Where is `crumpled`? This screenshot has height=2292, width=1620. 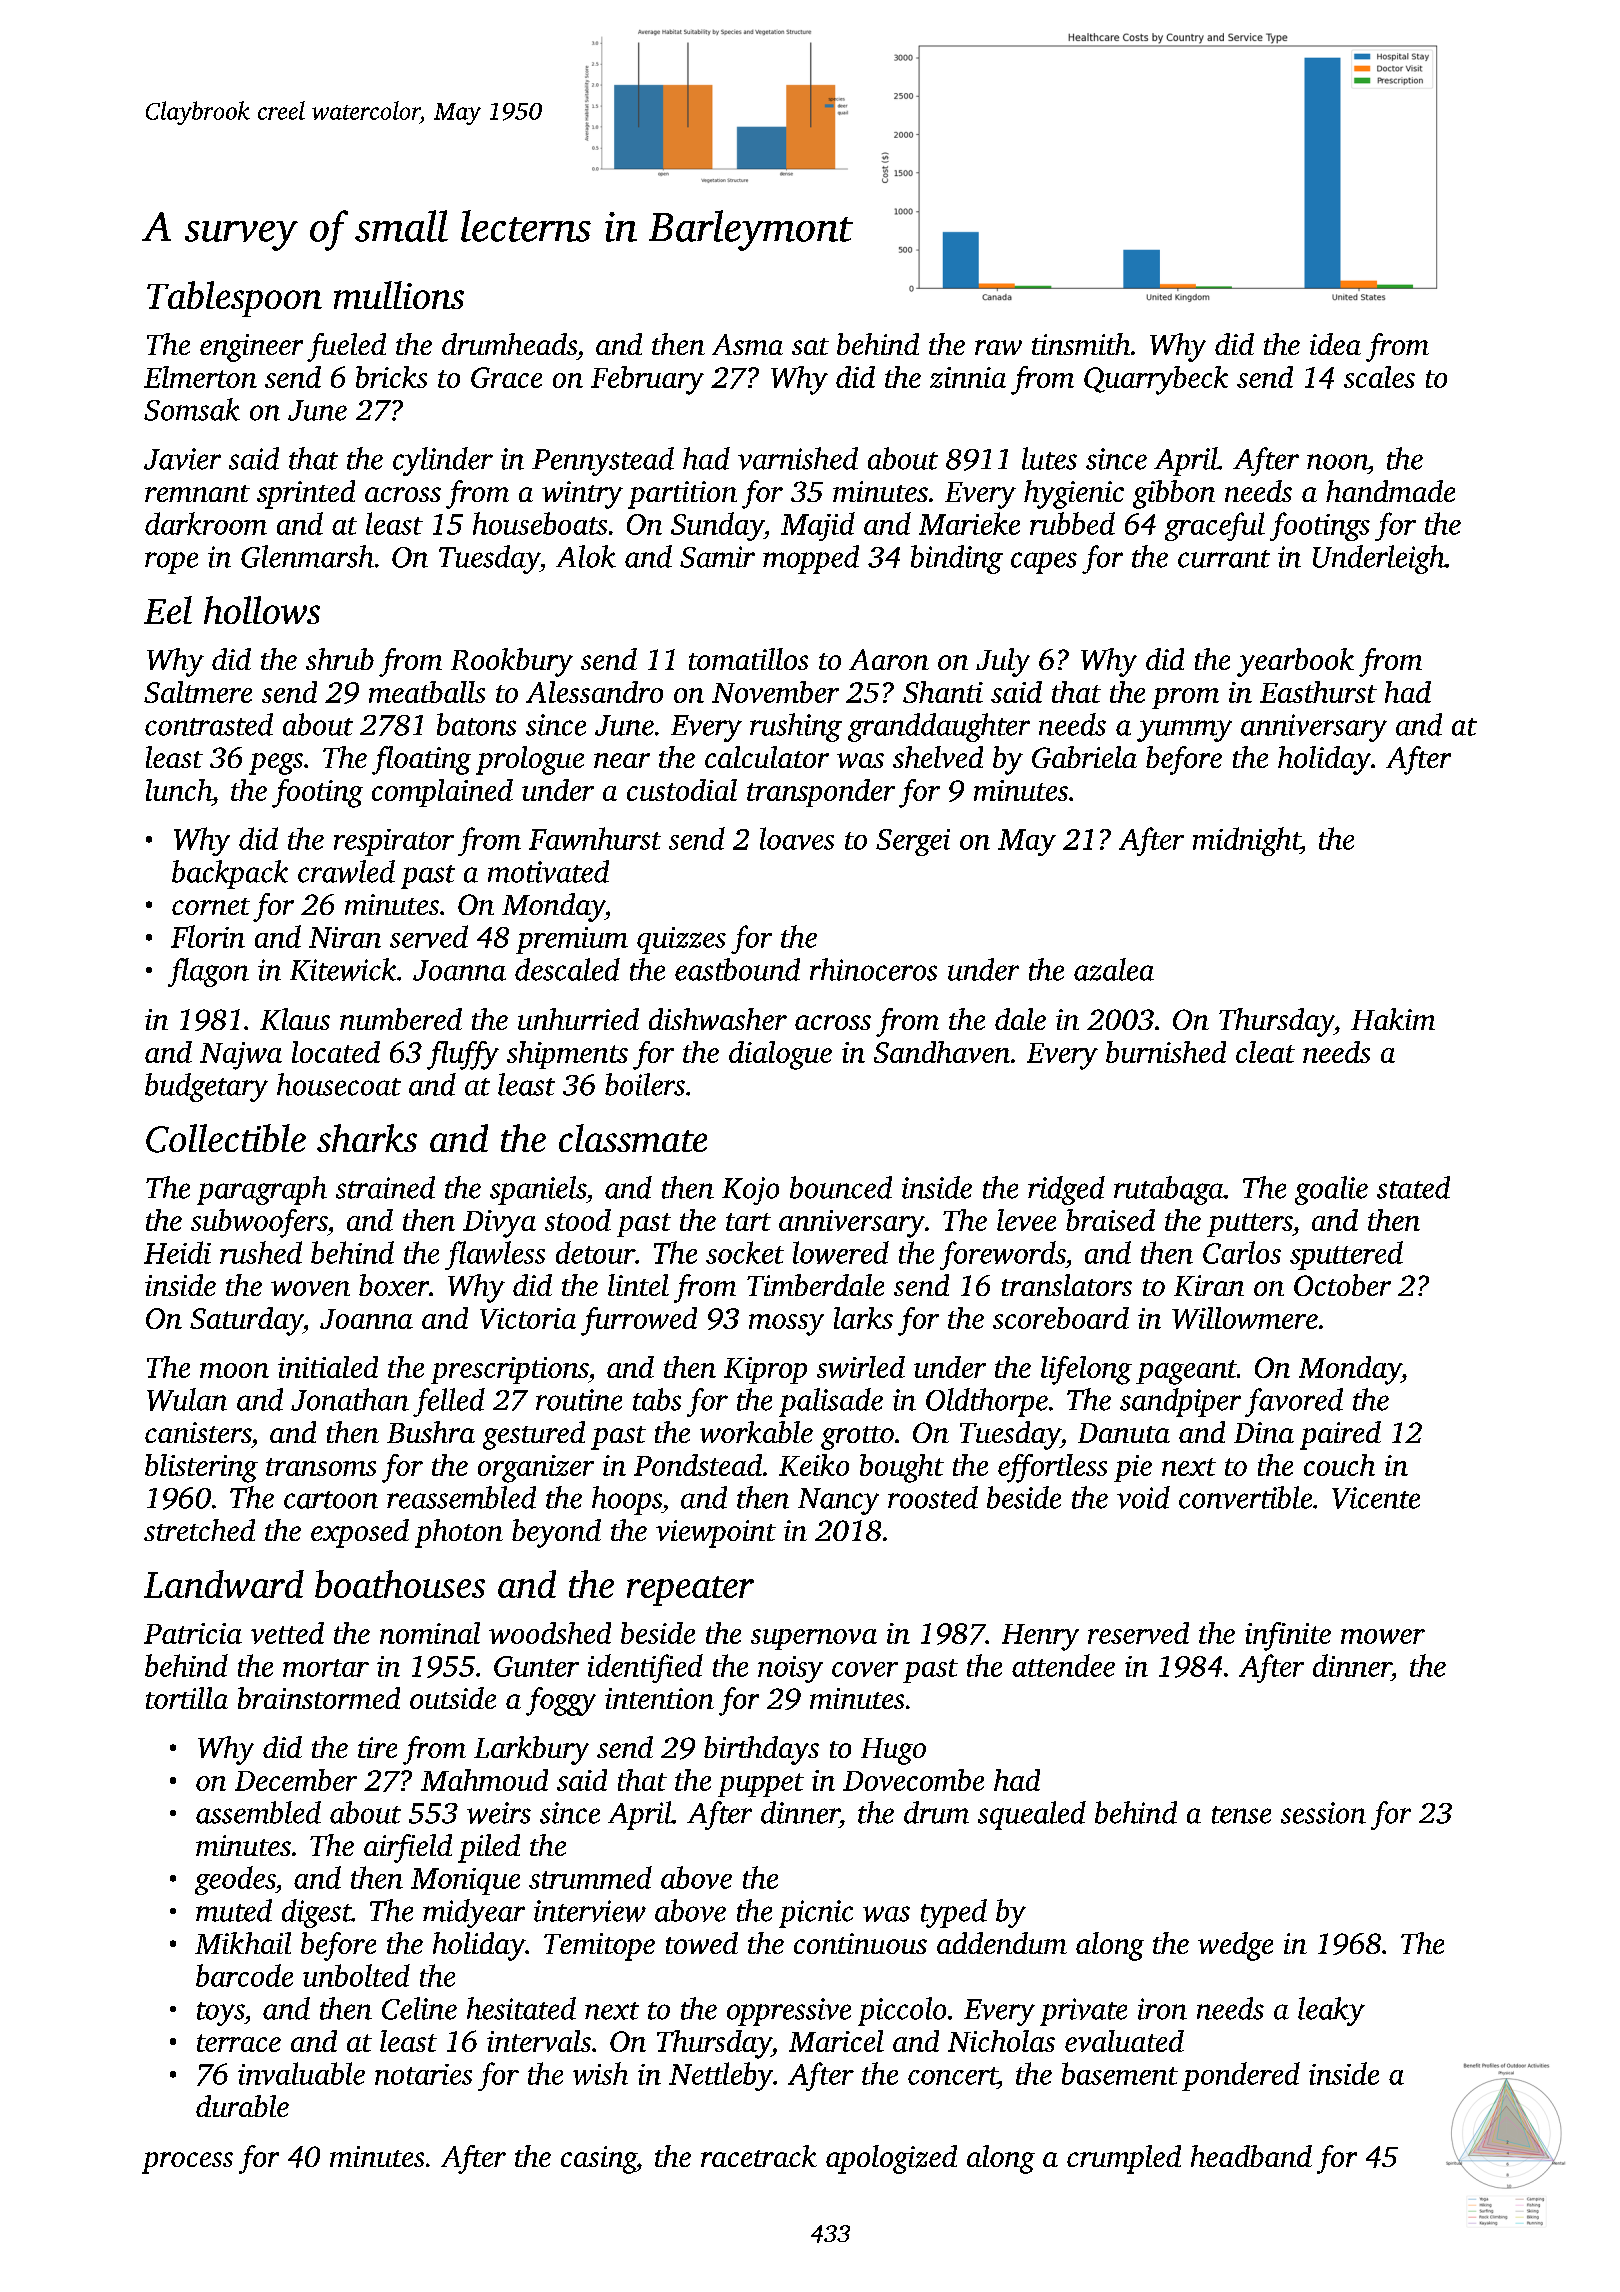 crumpled is located at coordinates (1124, 2159).
